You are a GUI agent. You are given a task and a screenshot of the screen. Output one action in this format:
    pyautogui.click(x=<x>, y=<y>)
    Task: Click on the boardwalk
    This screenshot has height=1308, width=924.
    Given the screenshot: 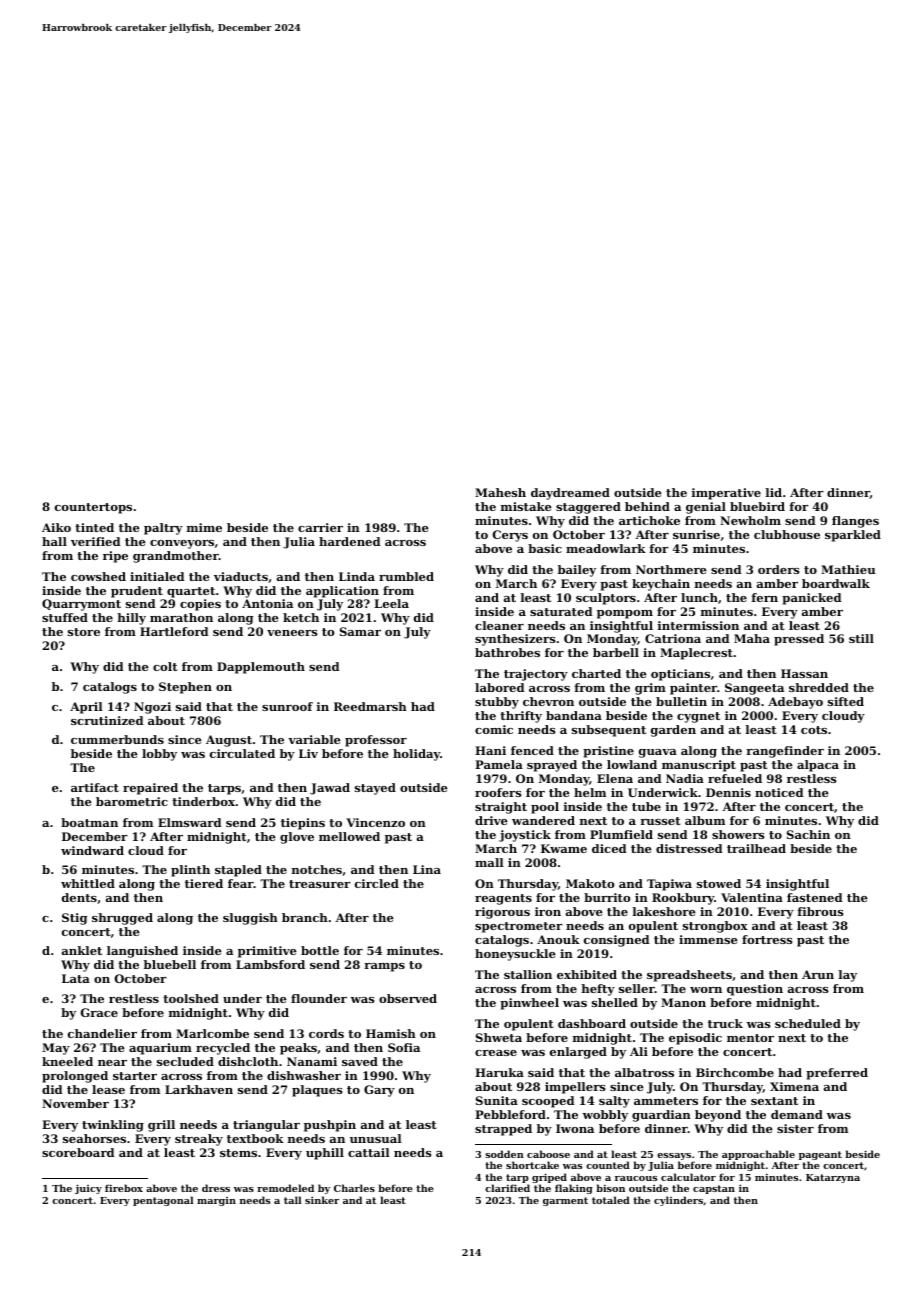 What is the action you would take?
    pyautogui.click(x=836, y=583)
